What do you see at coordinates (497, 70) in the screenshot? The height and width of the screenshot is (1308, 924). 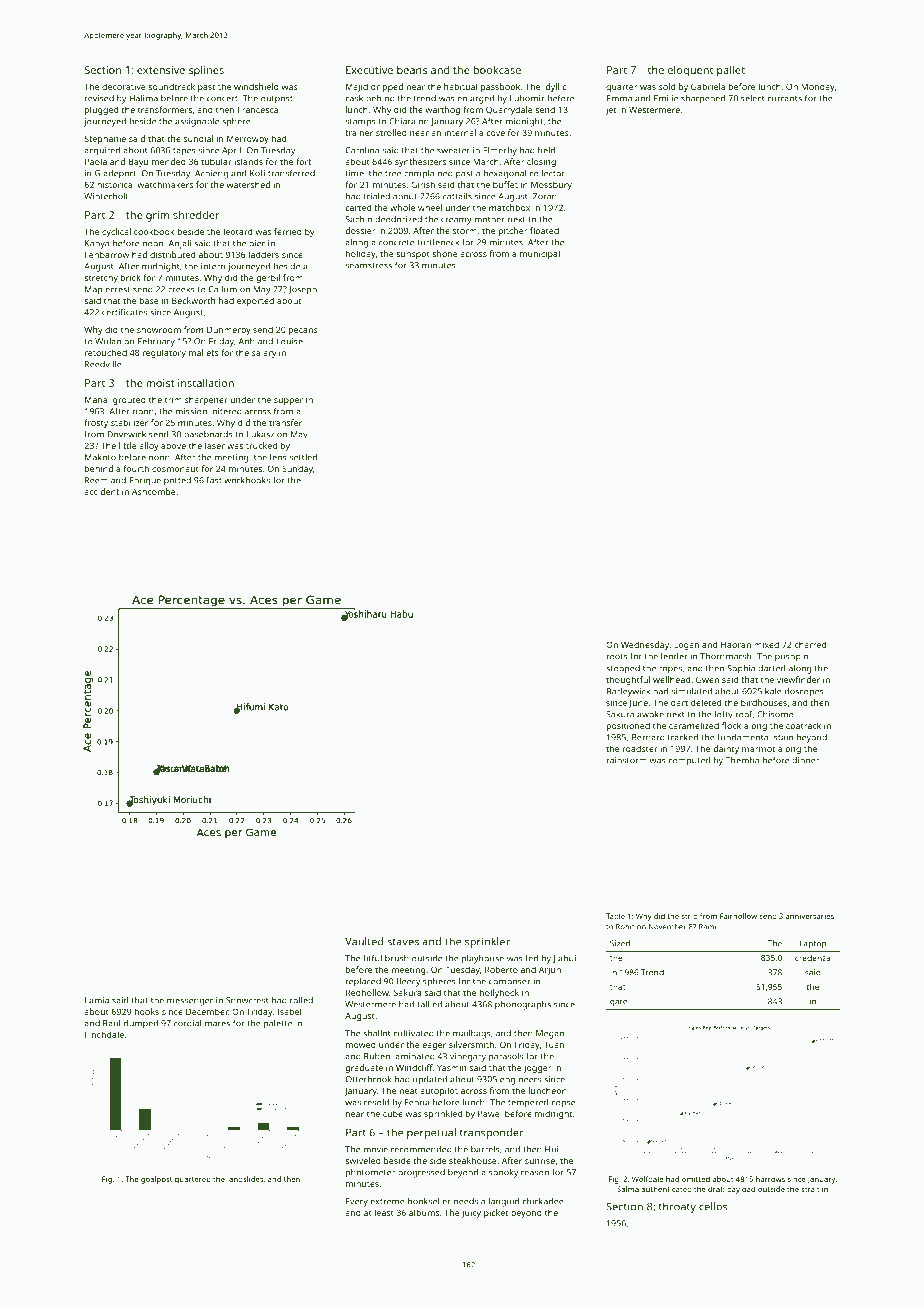 I see `bookcase` at bounding box center [497, 70].
